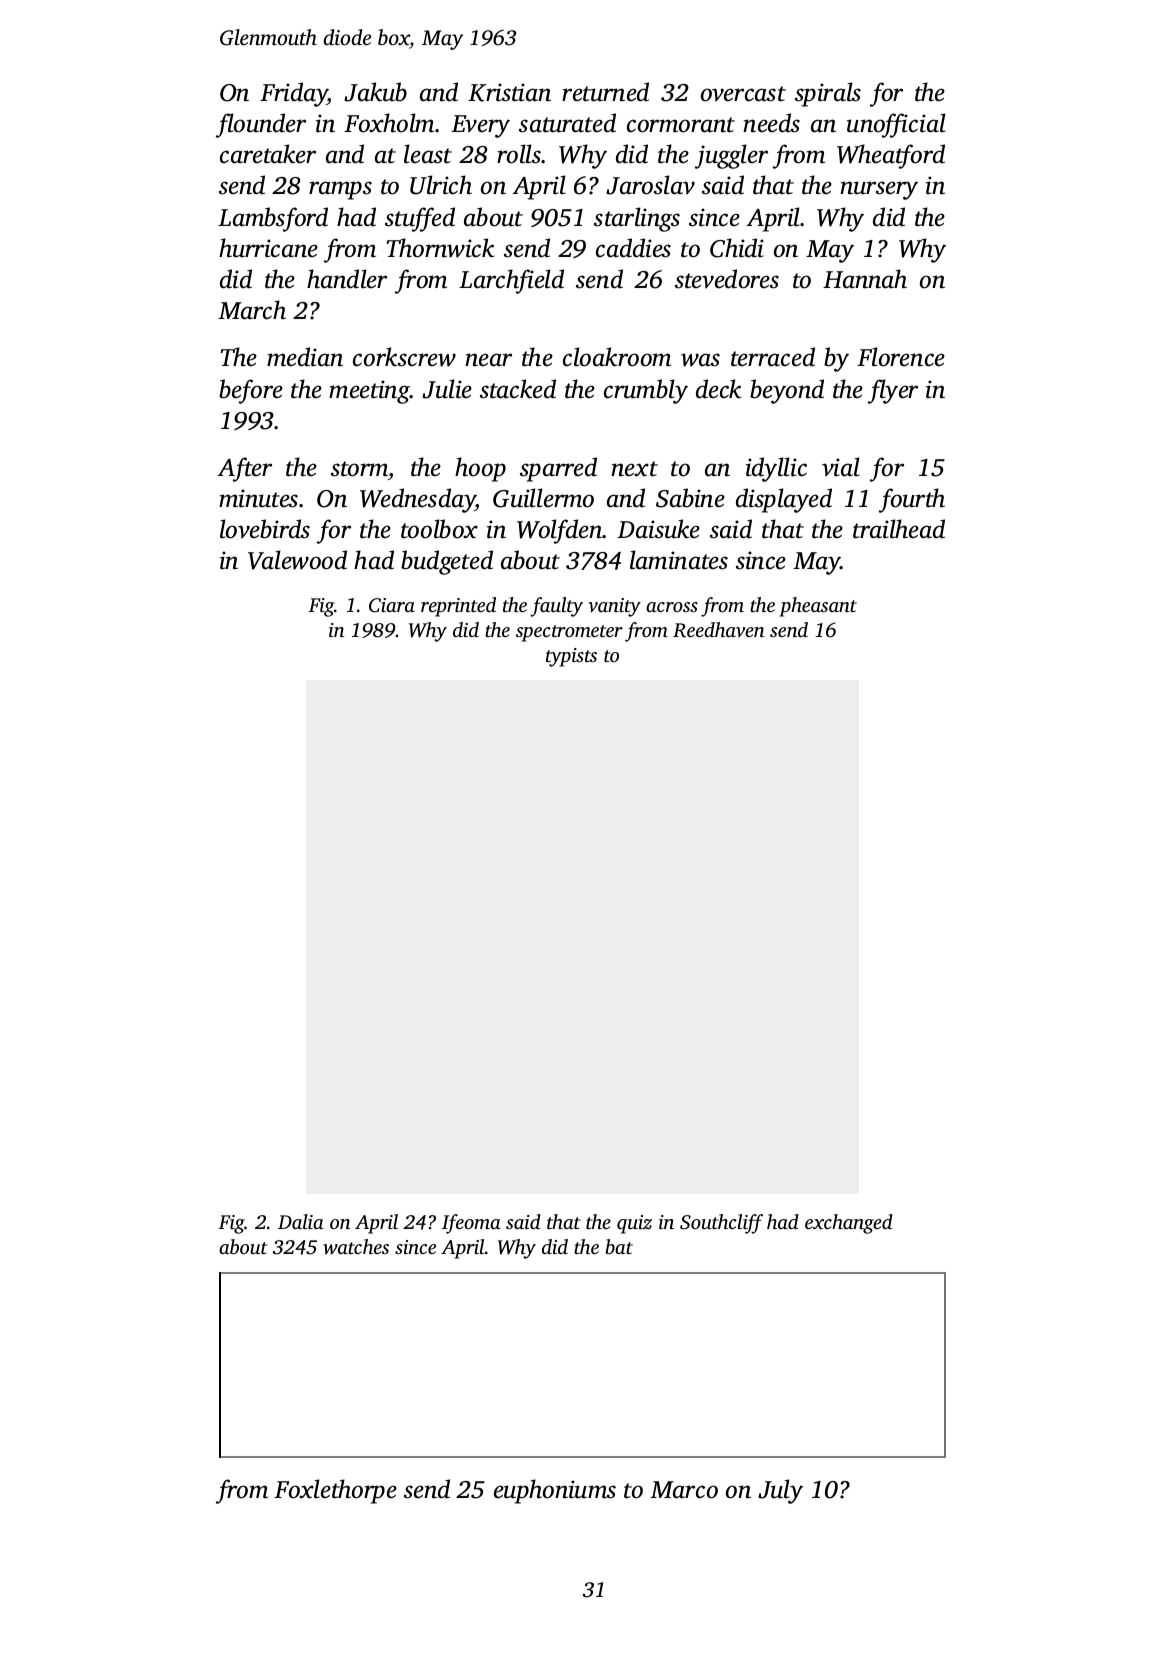 Image resolution: width=1165 pixels, height=1654 pixels. Describe the element at coordinates (439, 529) in the screenshot. I see `toolbox` at that location.
